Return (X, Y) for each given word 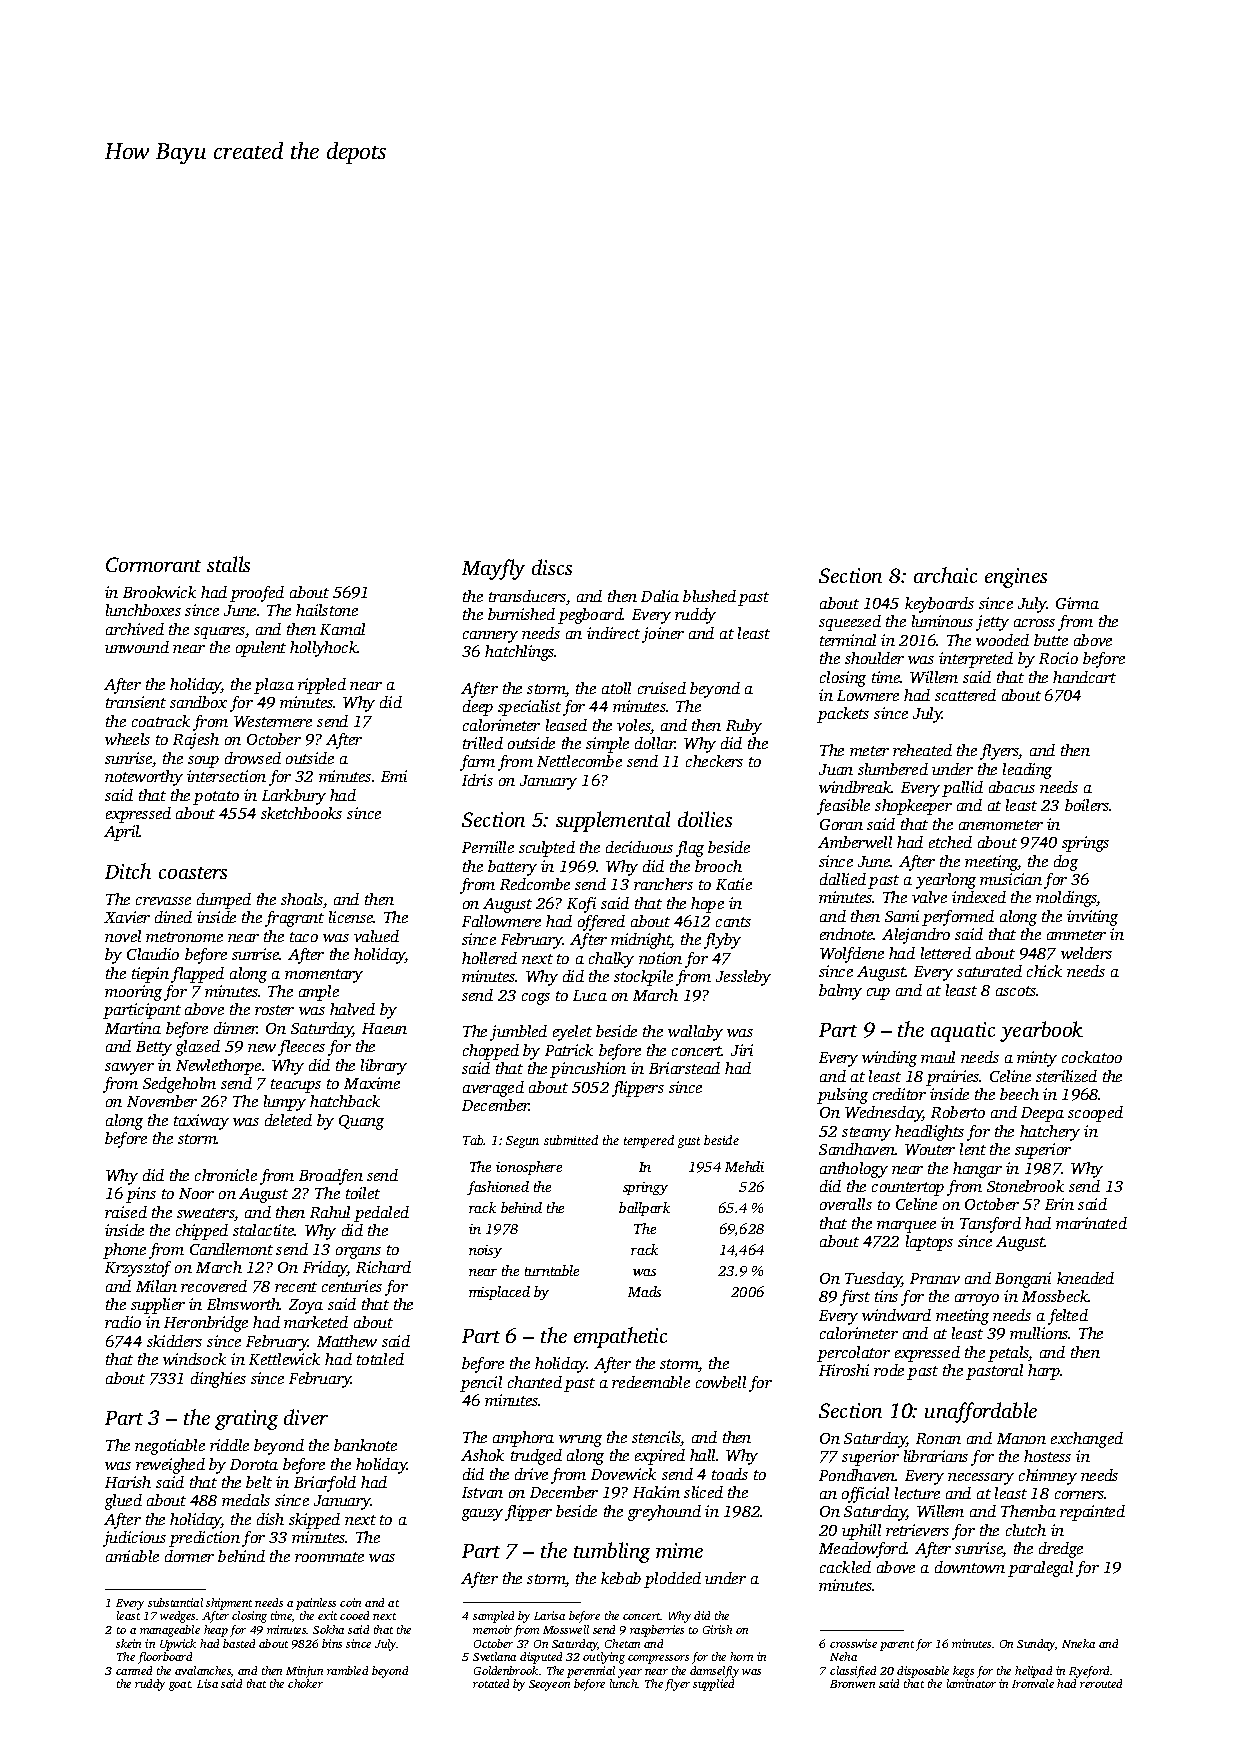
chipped (202, 1232)
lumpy (285, 1103)
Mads (644, 1291)
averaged (493, 1089)
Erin (1059, 1204)
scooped (1095, 1114)
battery (512, 868)
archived (135, 629)
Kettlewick (284, 1359)
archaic (945, 575)
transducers (527, 596)
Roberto (958, 1112)
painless (316, 1604)
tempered (649, 1141)
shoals (302, 899)
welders (1086, 953)
